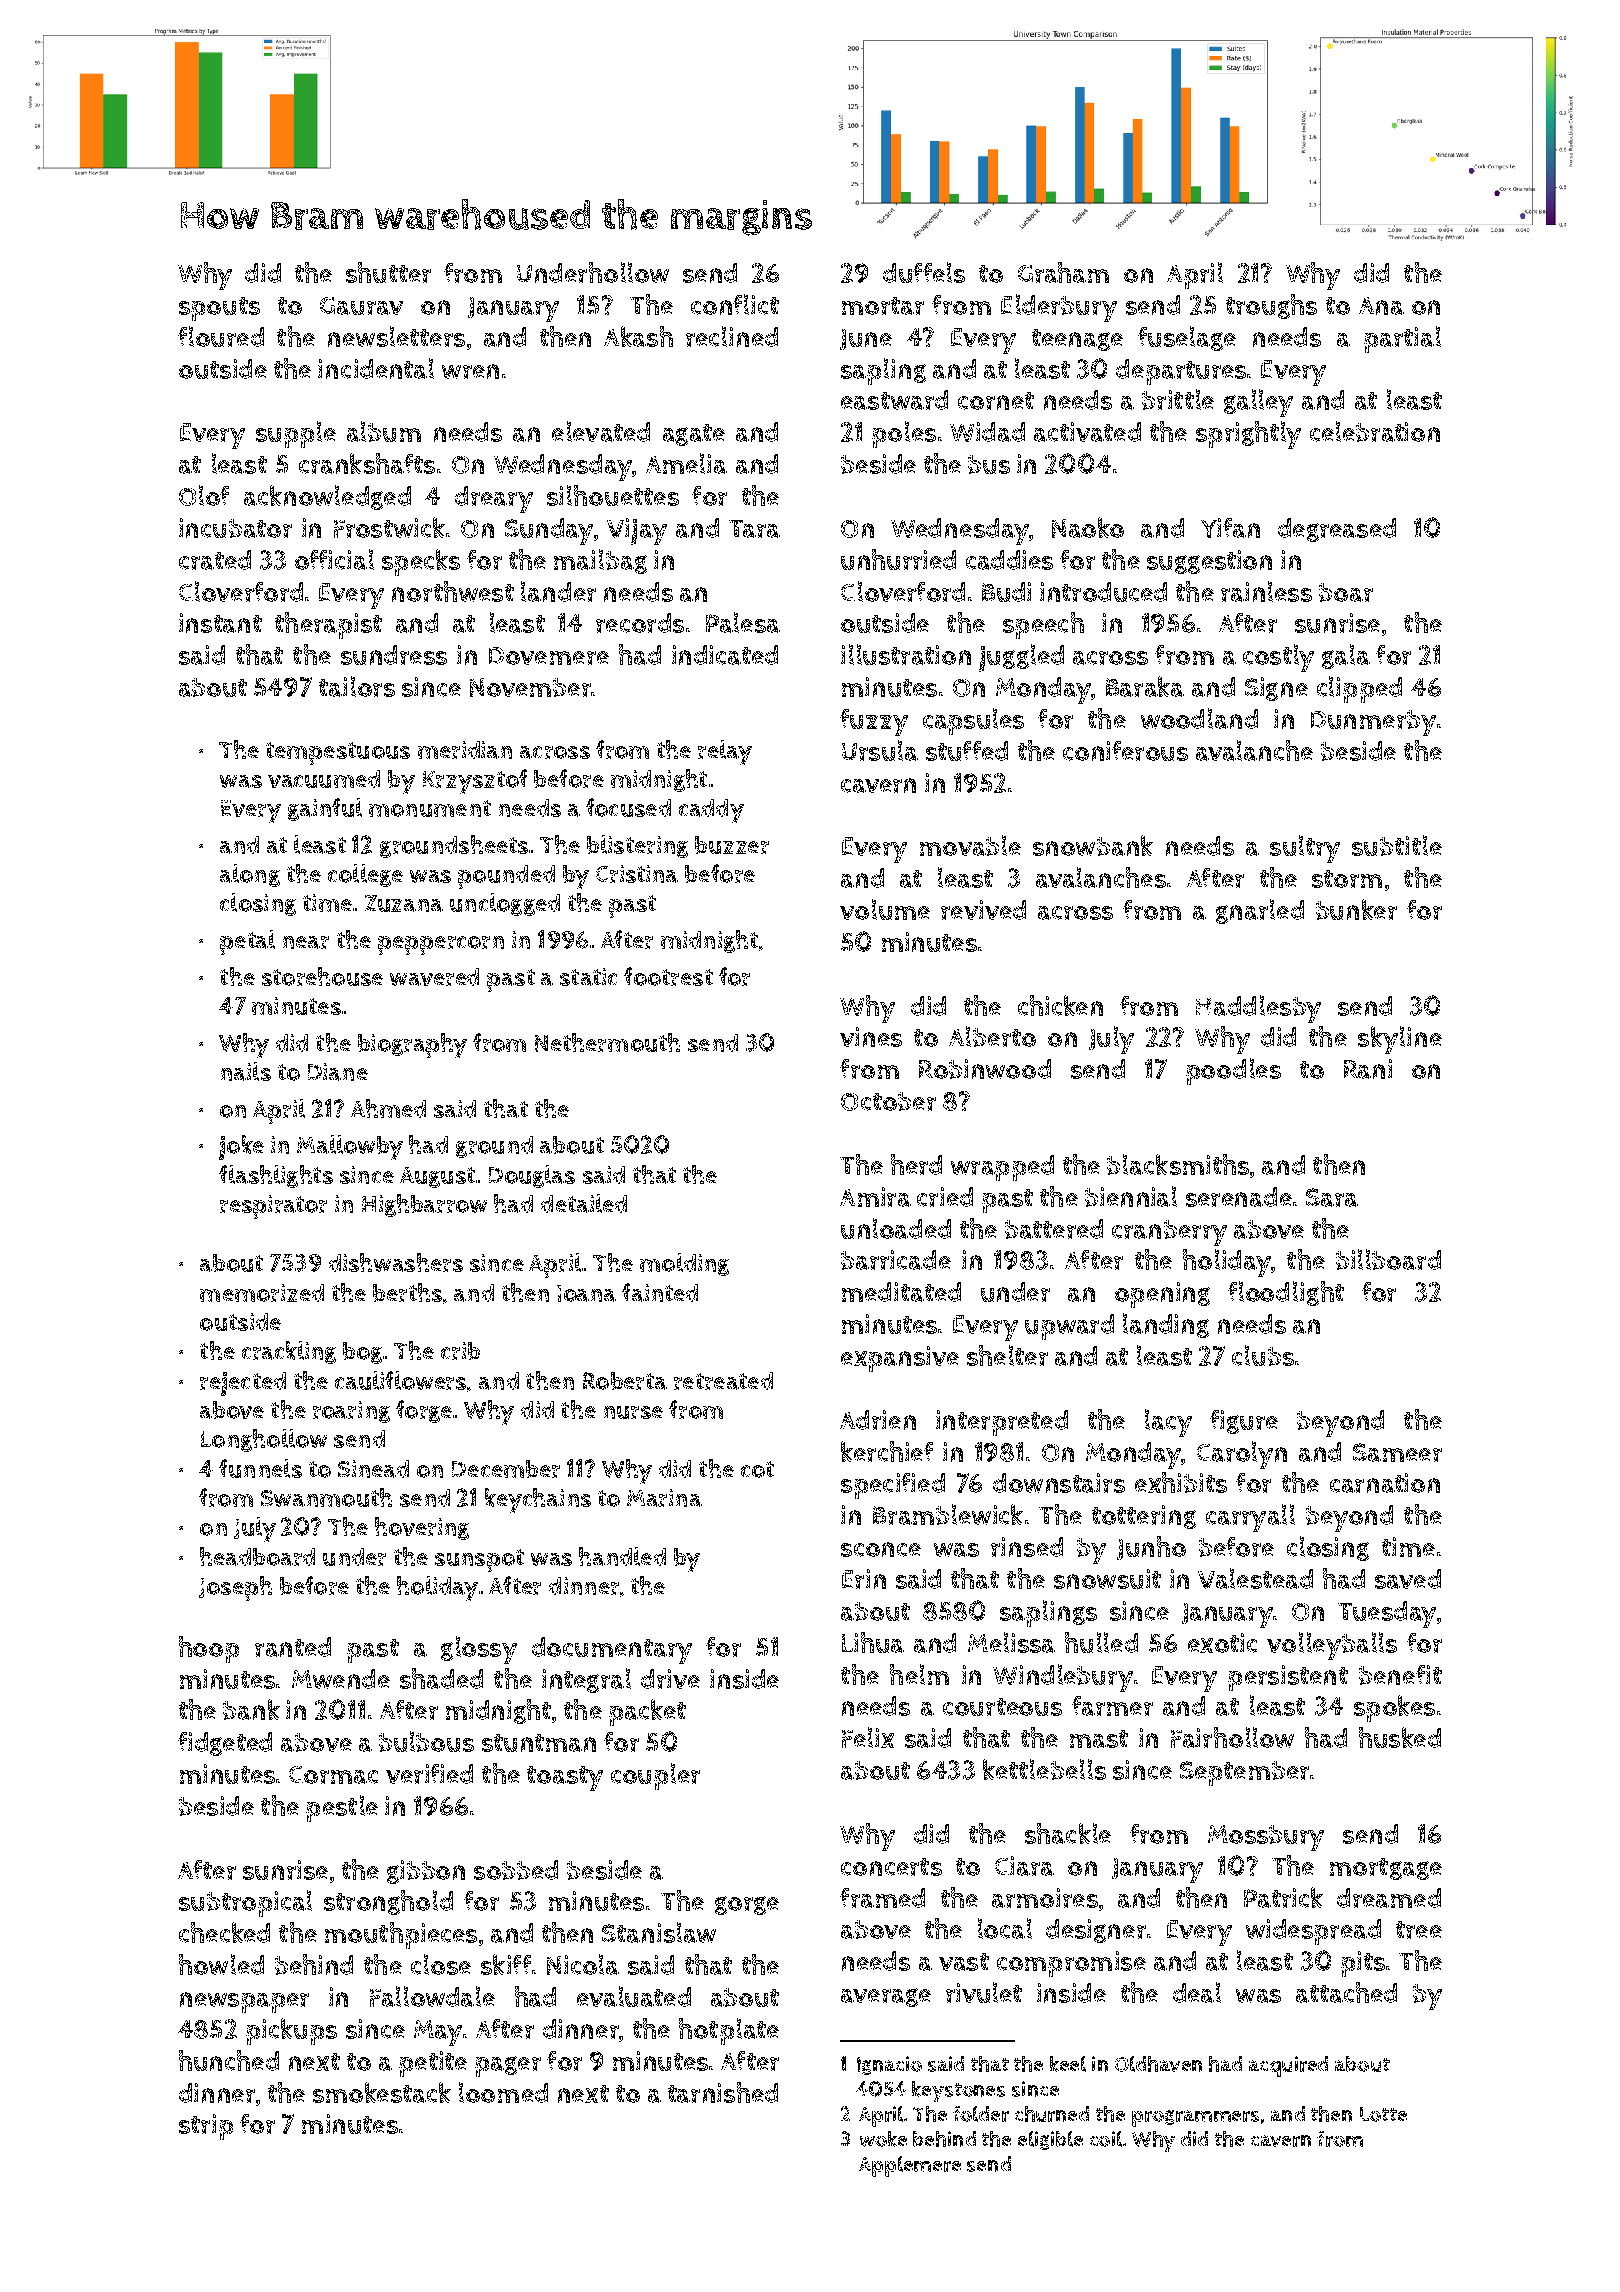  I want to click on Junho, so click(1151, 1548).
